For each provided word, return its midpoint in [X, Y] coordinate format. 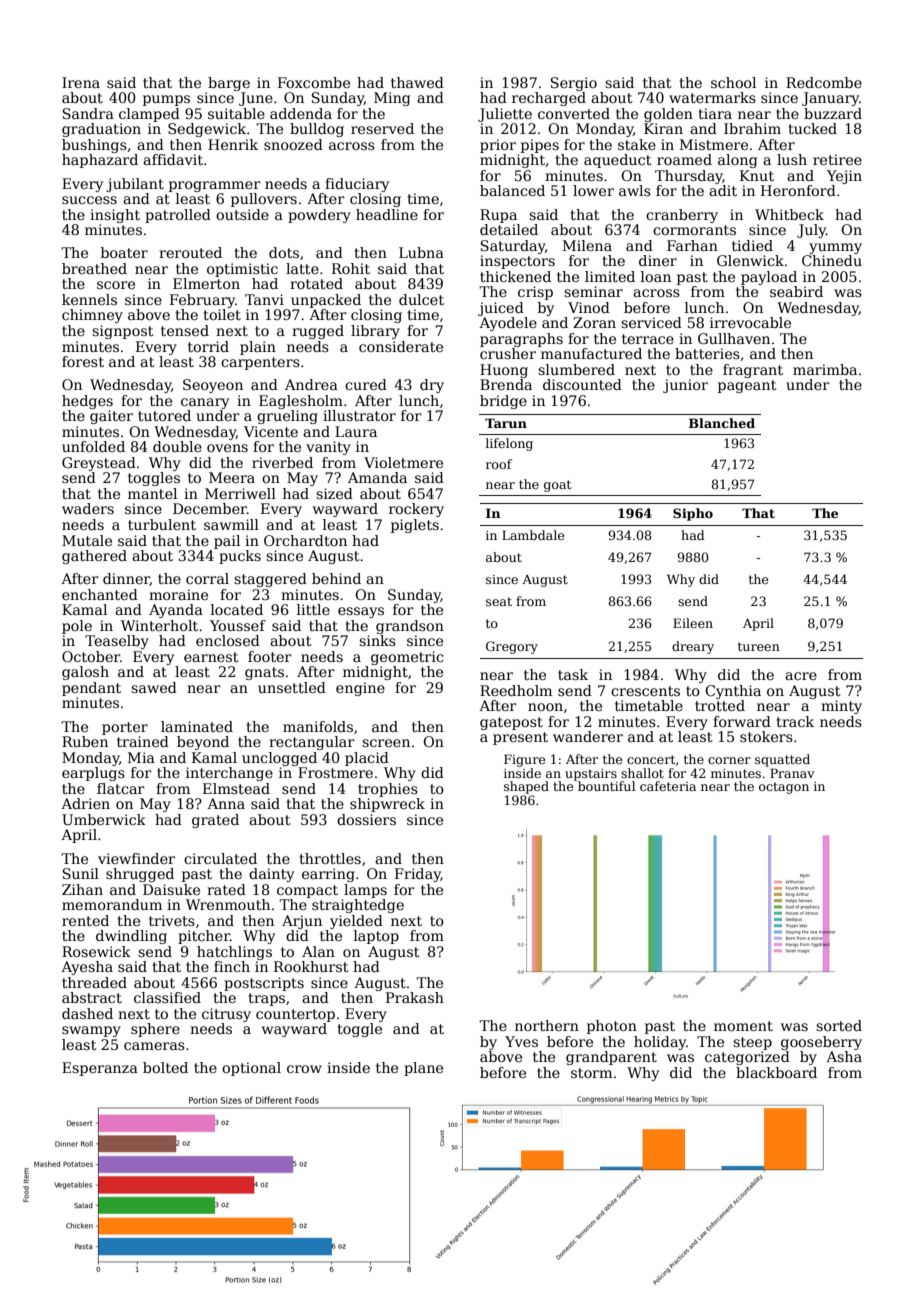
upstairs [591, 775]
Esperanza [100, 1069]
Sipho [693, 514]
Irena [81, 82]
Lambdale [533, 535]
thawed [417, 82]
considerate [401, 346]
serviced [651, 322]
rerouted [190, 252]
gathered [94, 557]
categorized [747, 1058]
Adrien [85, 803]
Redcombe [824, 82]
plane [423, 1069]
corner [729, 760]
